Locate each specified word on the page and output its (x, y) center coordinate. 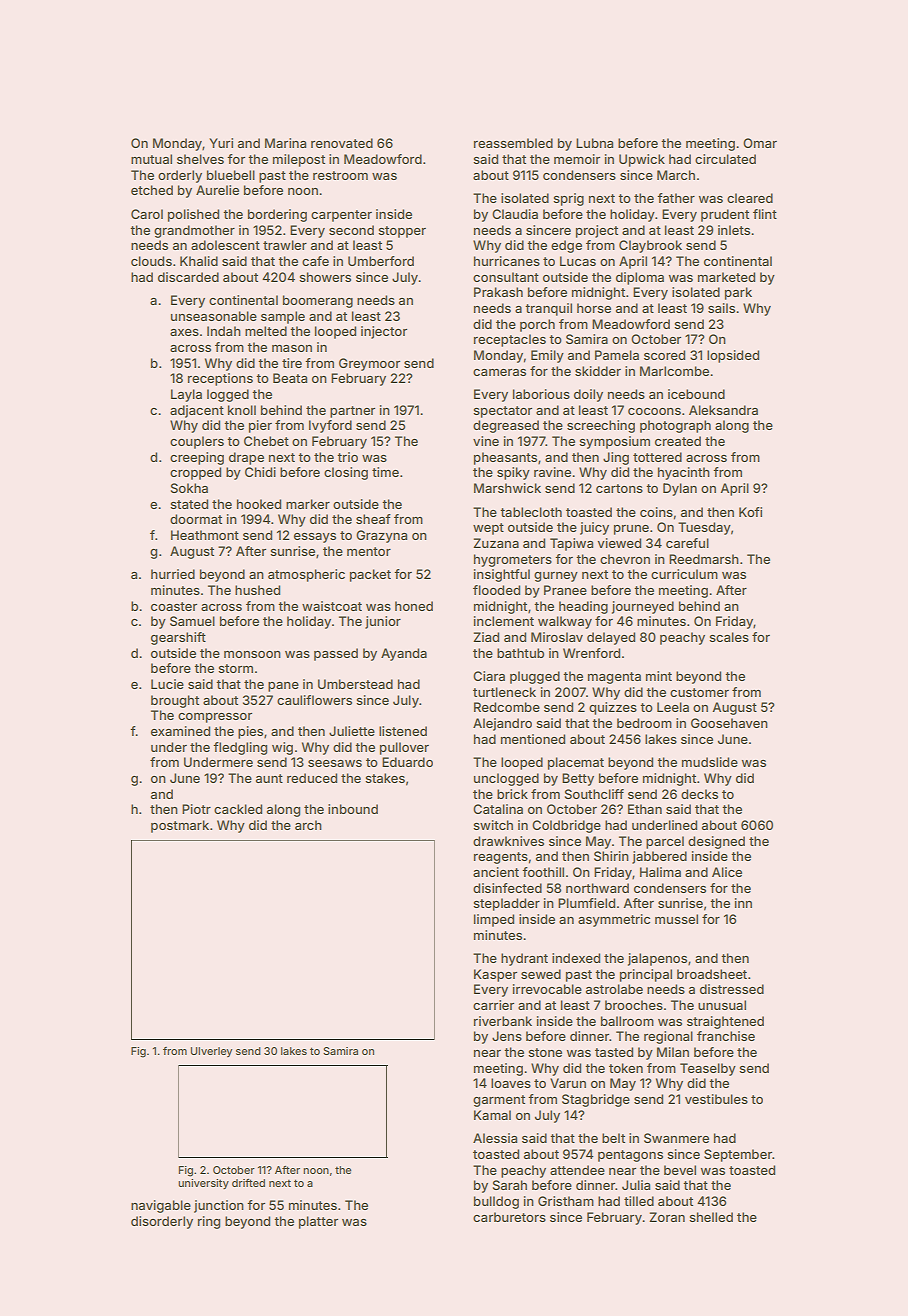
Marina (285, 143)
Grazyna (381, 536)
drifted (248, 1183)
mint (659, 676)
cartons (619, 488)
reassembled (513, 143)
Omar (760, 143)
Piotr (196, 809)
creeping (197, 458)
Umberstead (355, 684)
